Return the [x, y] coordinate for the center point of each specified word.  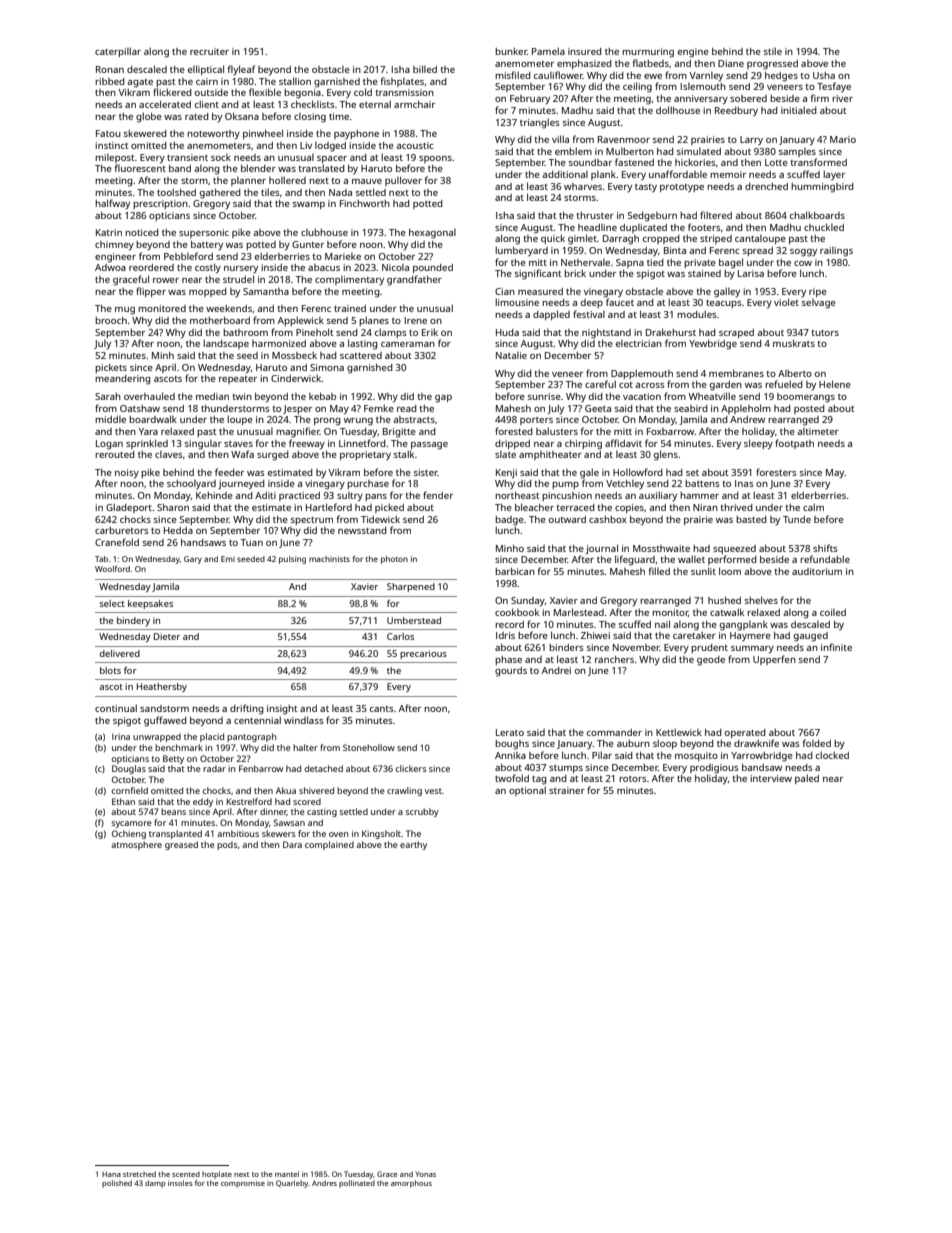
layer [834, 175]
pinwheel [263, 134]
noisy [127, 474]
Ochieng [129, 834]
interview [771, 778]
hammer [699, 495]
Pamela [548, 51]
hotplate [217, 1175]
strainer [567, 790]
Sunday [528, 602]
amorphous [411, 1184]
